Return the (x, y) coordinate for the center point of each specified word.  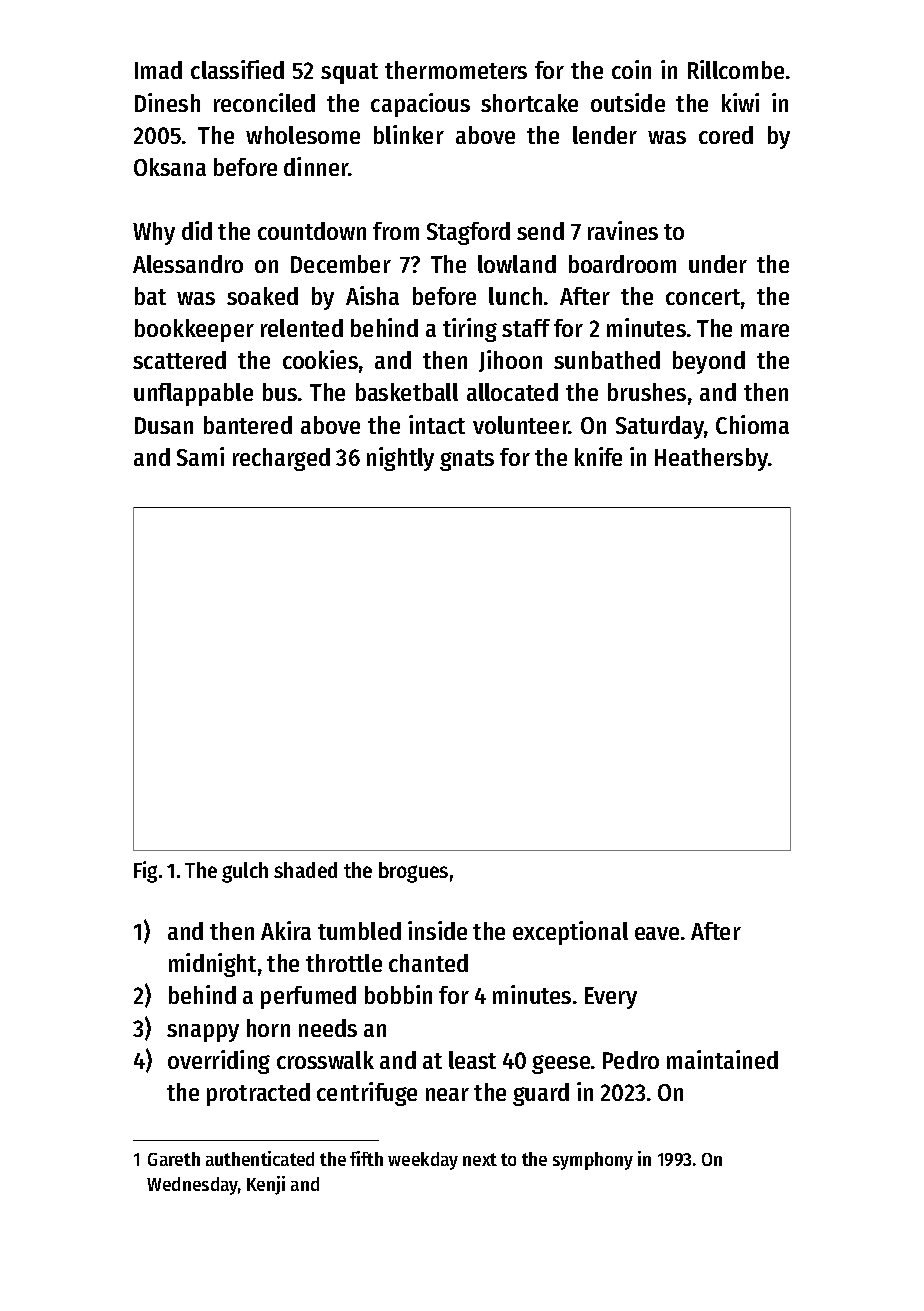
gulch (245, 872)
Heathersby (711, 459)
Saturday (660, 427)
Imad (158, 70)
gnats (467, 460)
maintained (722, 1059)
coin (631, 69)
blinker (409, 134)
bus (280, 392)
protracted (258, 1094)
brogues (413, 872)
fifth (366, 1158)
